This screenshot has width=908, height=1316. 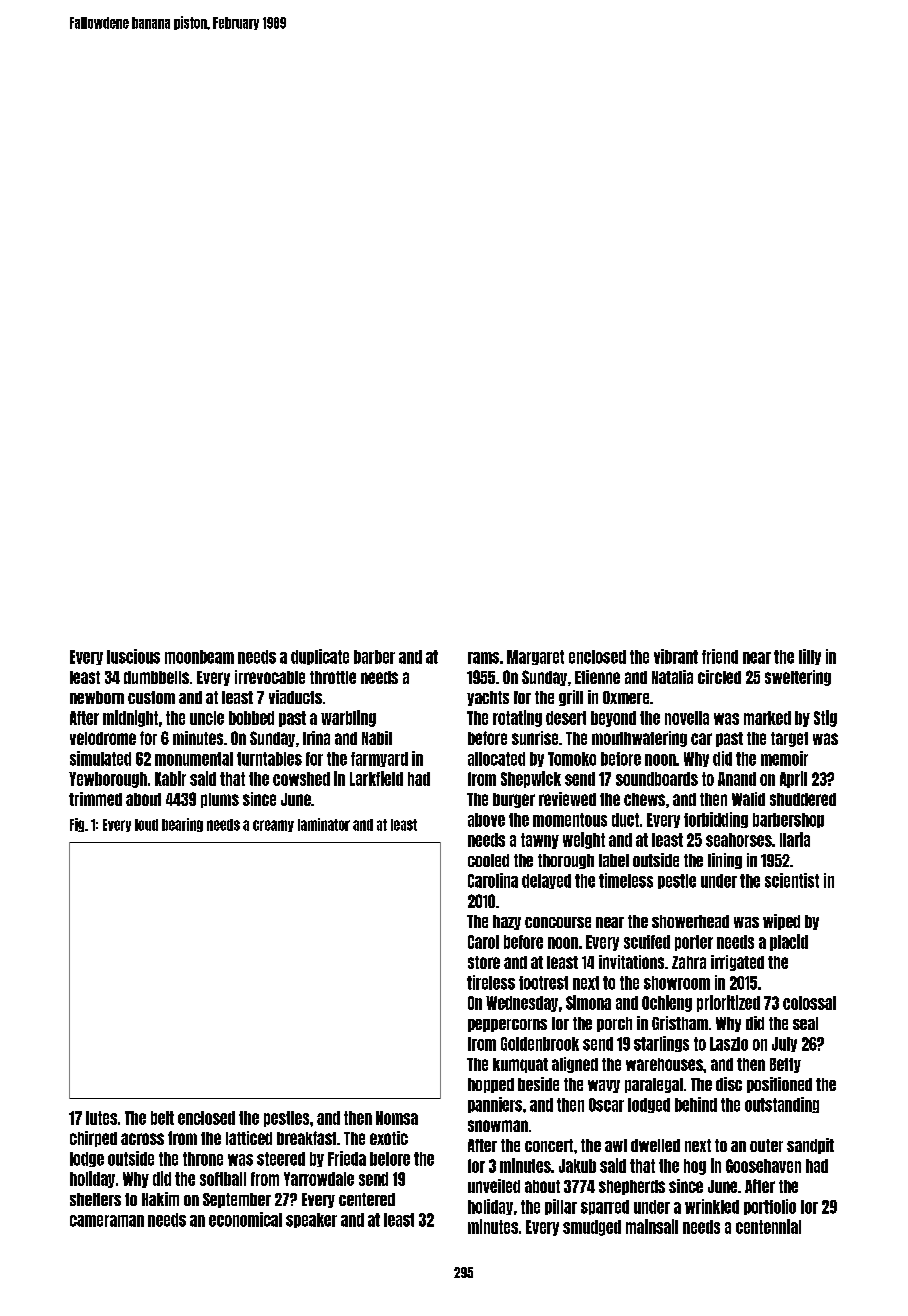 I want to click on Yarrowdale, so click(x=319, y=1179).
